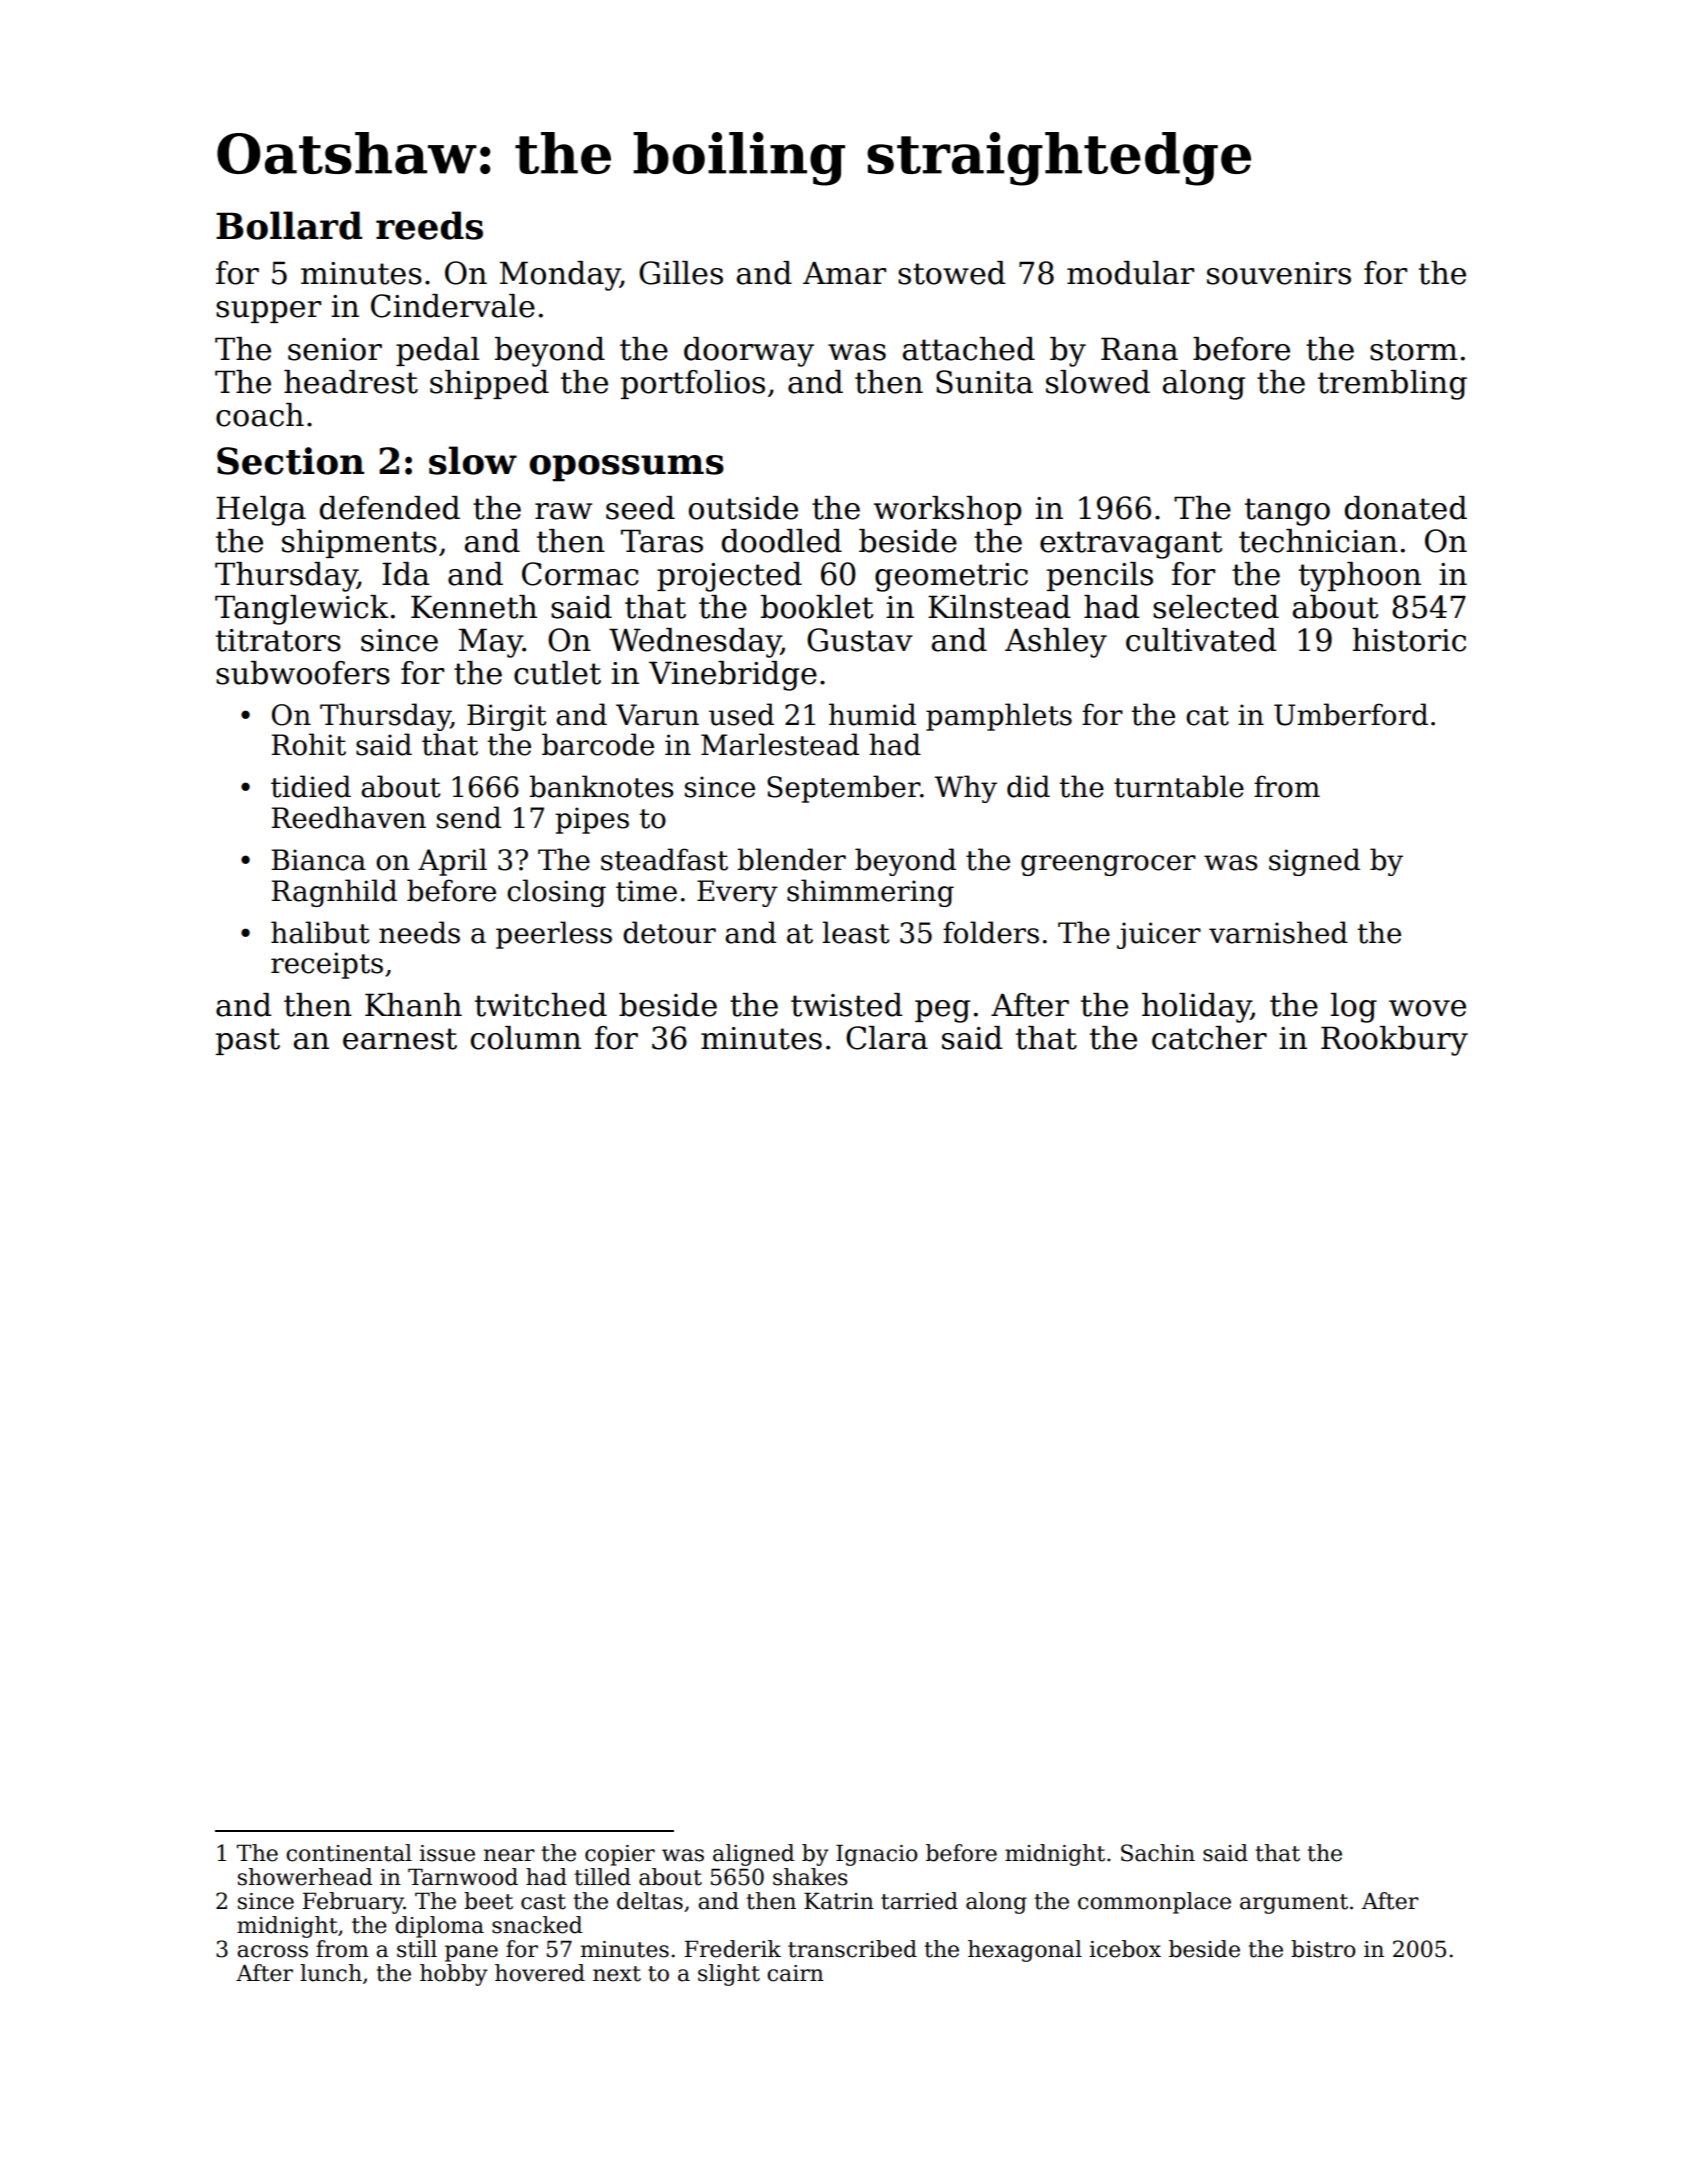 This screenshot has height=2178, width=1683. I want to click on continental, so click(349, 1853).
